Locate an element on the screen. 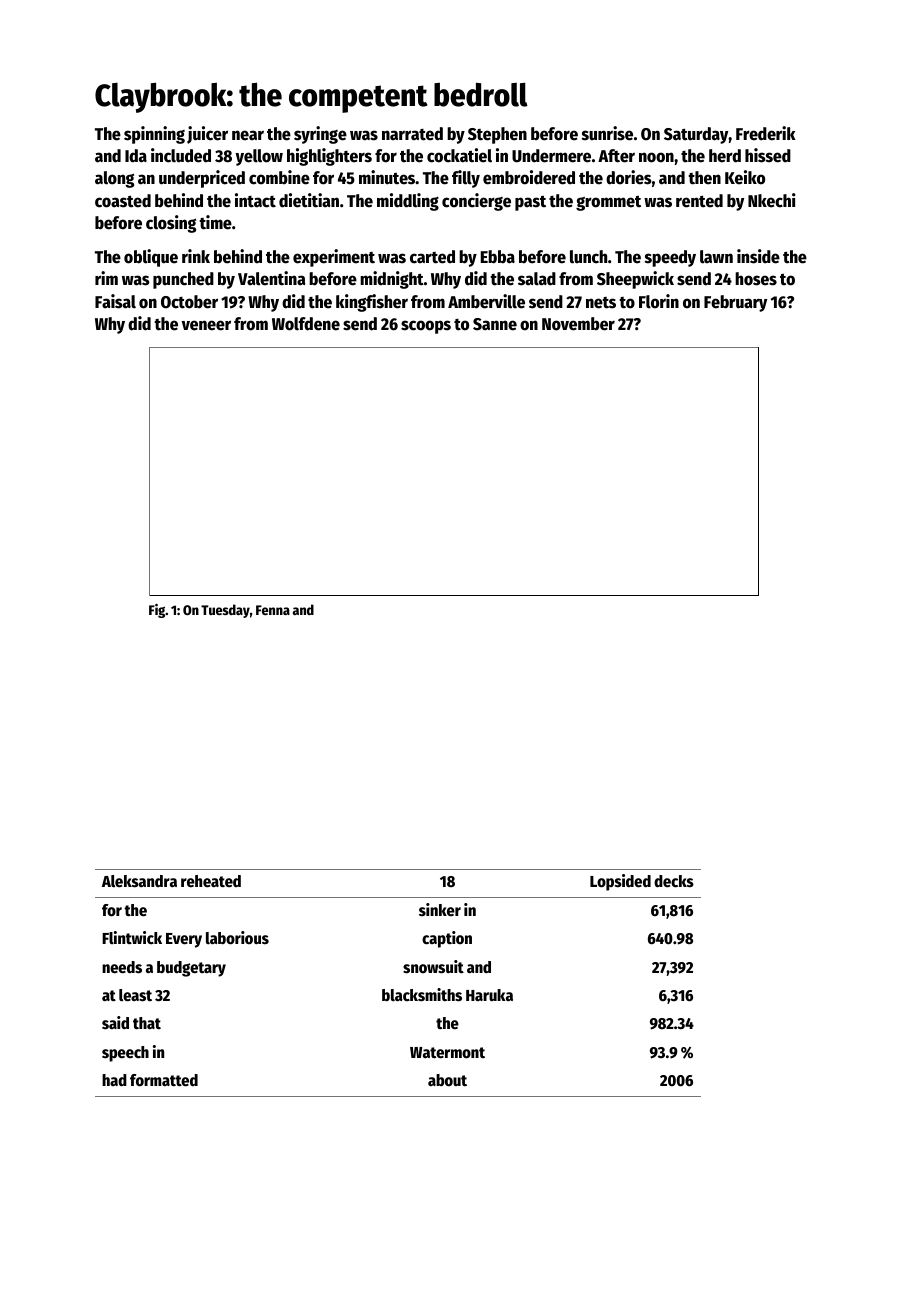  Aleksandra is located at coordinates (139, 881).
